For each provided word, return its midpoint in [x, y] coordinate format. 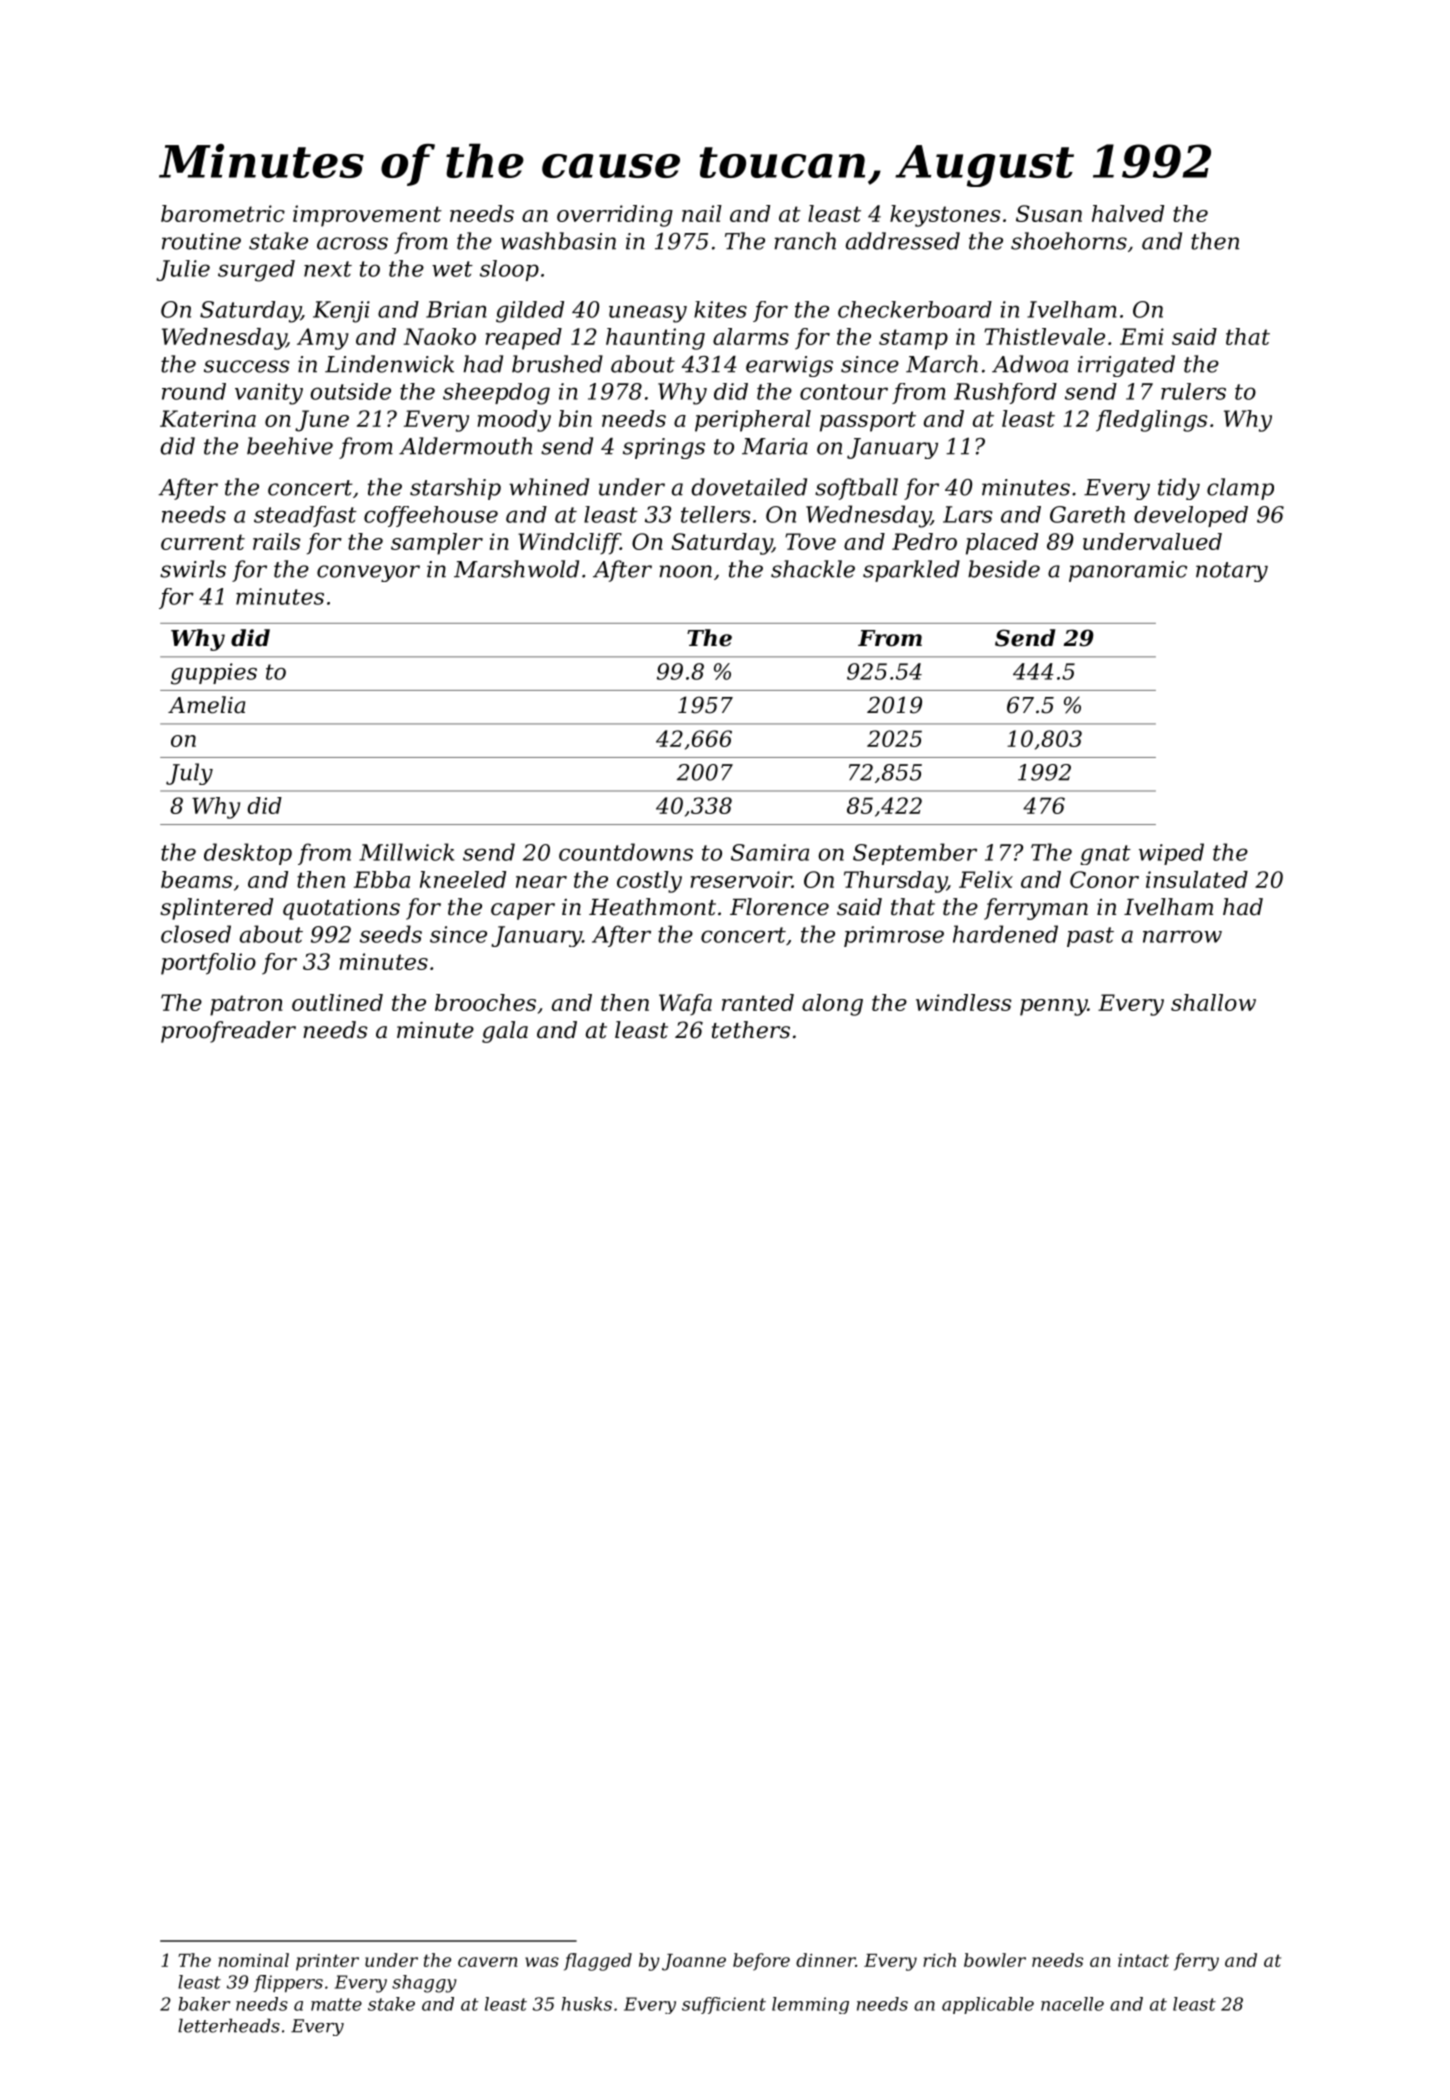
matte [336, 2004]
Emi [1142, 336]
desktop [248, 854]
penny [1053, 1007]
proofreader [228, 1032]
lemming [810, 2005]
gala [505, 1032]
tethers [751, 1030]
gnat [1105, 855]
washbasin [558, 241]
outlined [337, 1002]
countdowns [626, 852]
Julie [183, 270]
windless [964, 1002]
